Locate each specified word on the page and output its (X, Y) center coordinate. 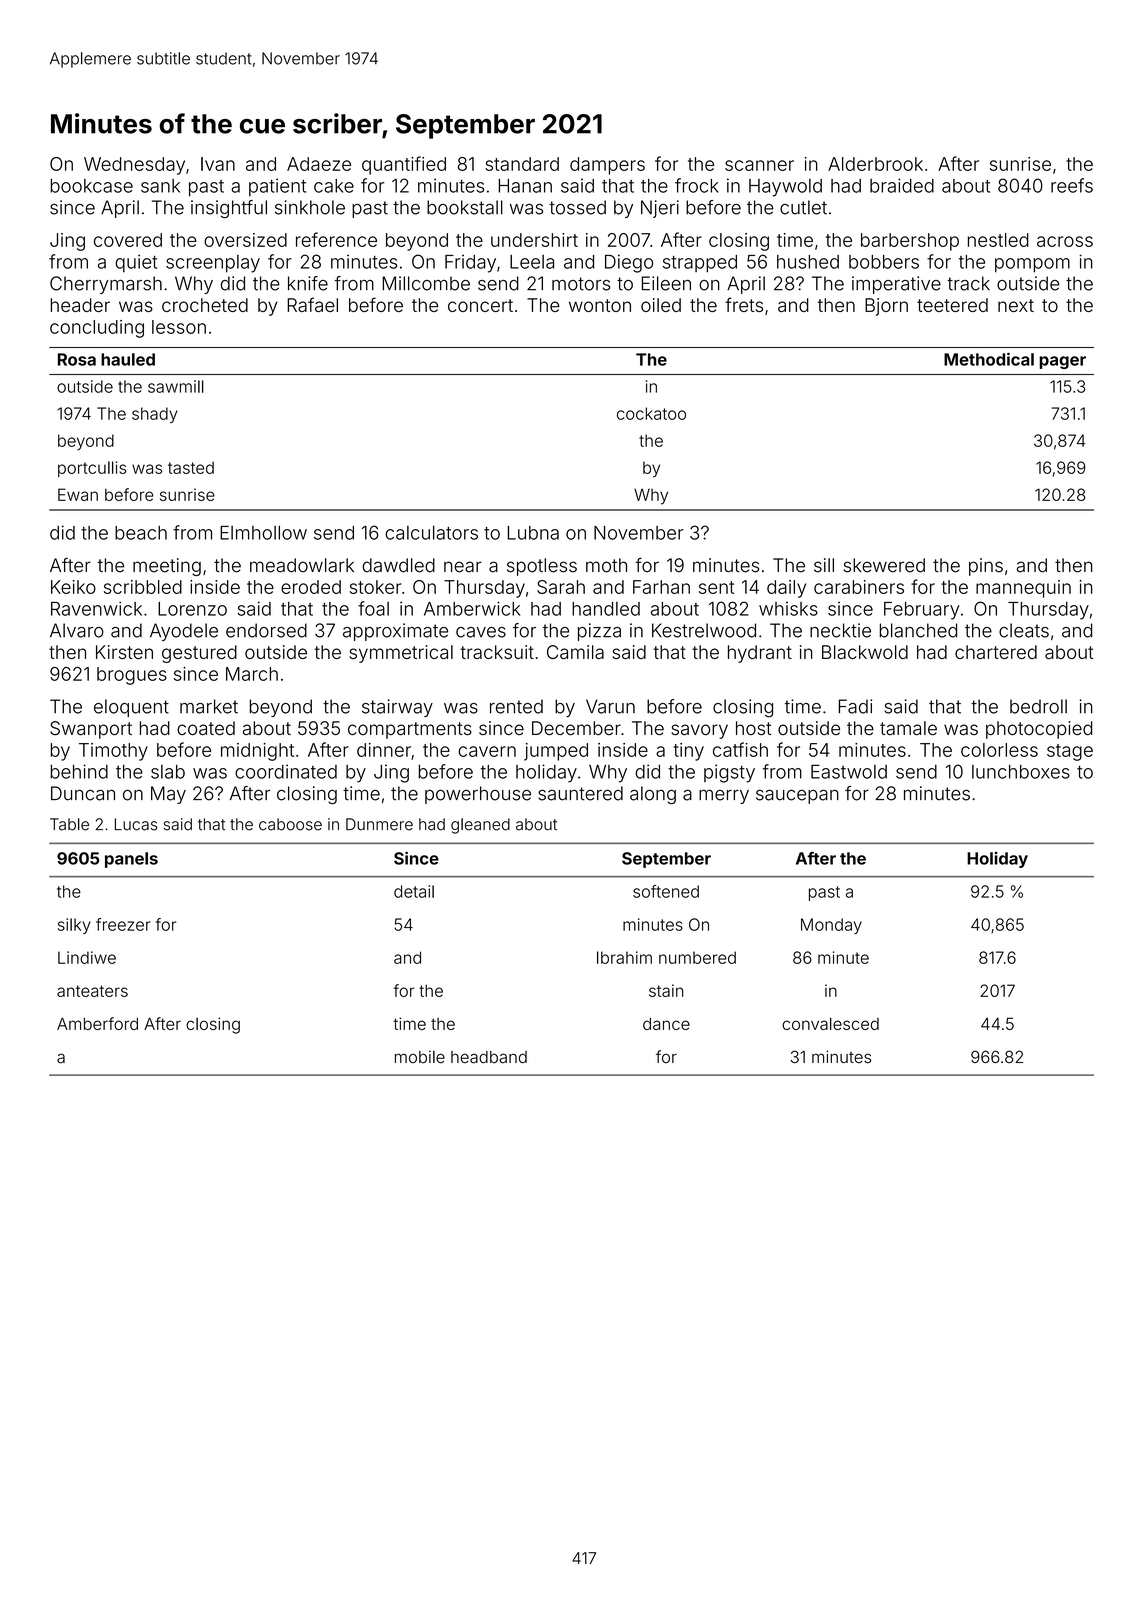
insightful (229, 209)
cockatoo (651, 413)
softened (666, 891)
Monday (831, 926)
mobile (420, 1057)
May (168, 795)
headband (489, 1057)
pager (1062, 362)
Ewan (78, 494)
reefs (1072, 185)
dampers (607, 166)
